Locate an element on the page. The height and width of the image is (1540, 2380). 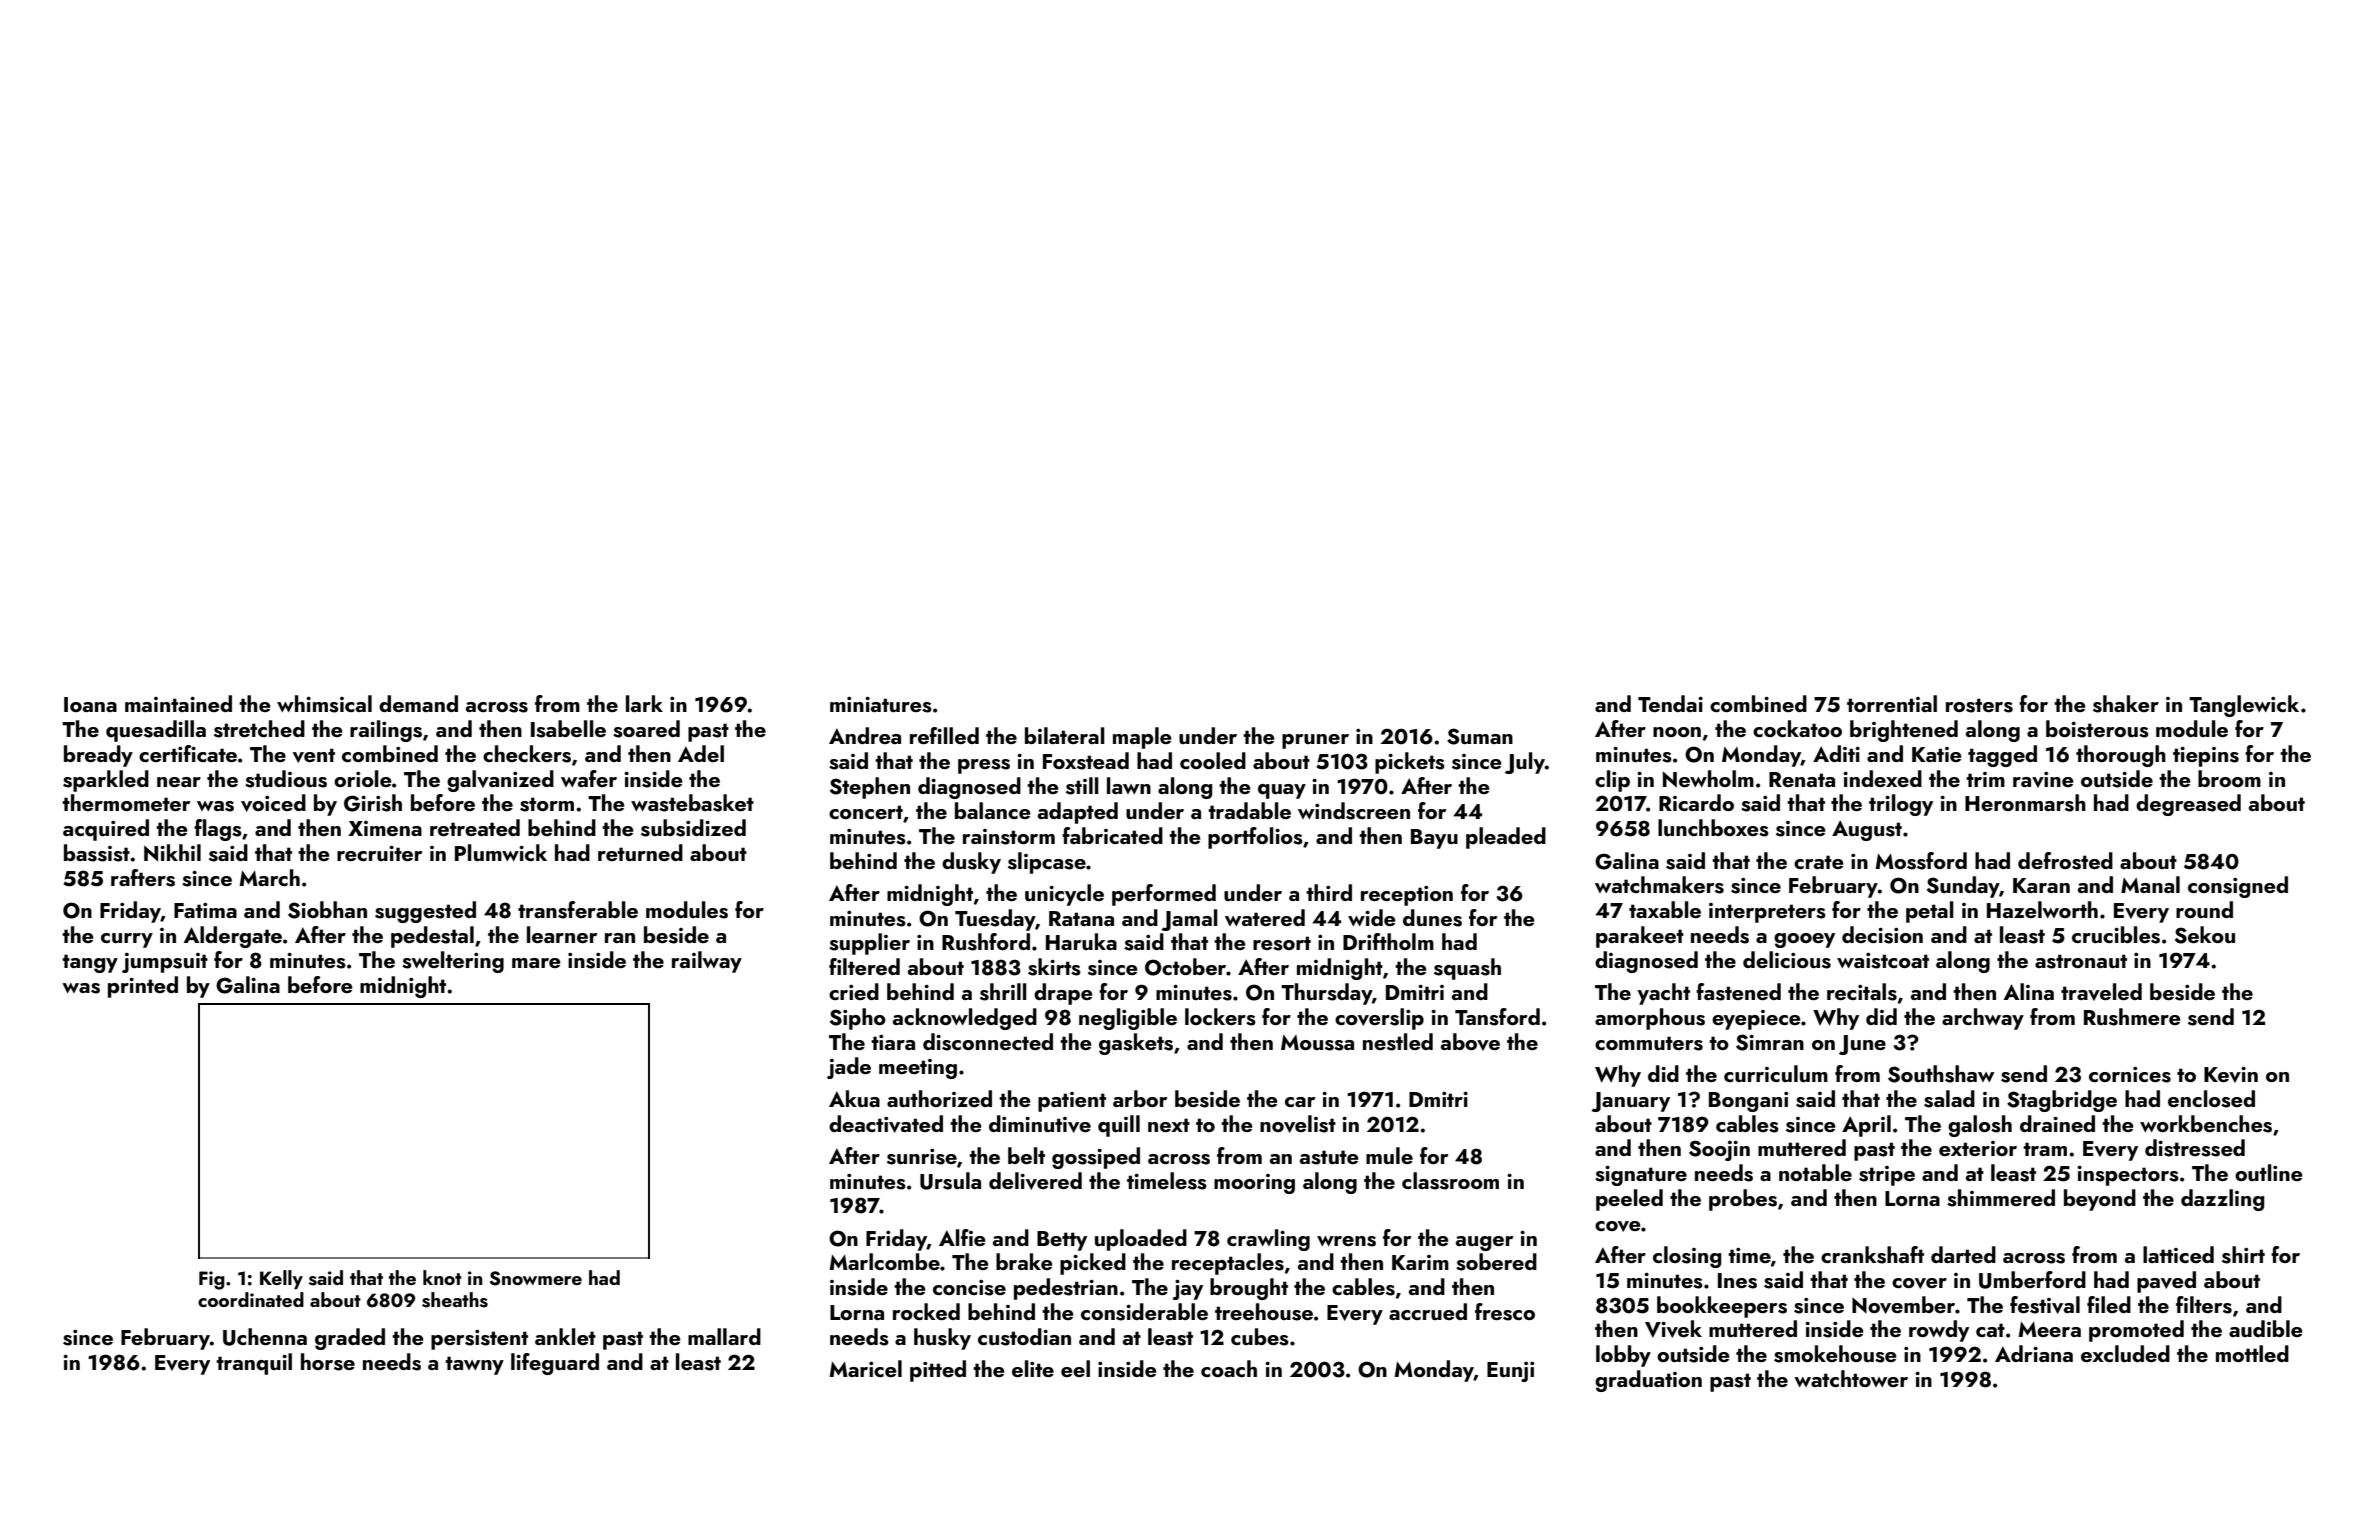
lifeguard is located at coordinates (555, 1364).
